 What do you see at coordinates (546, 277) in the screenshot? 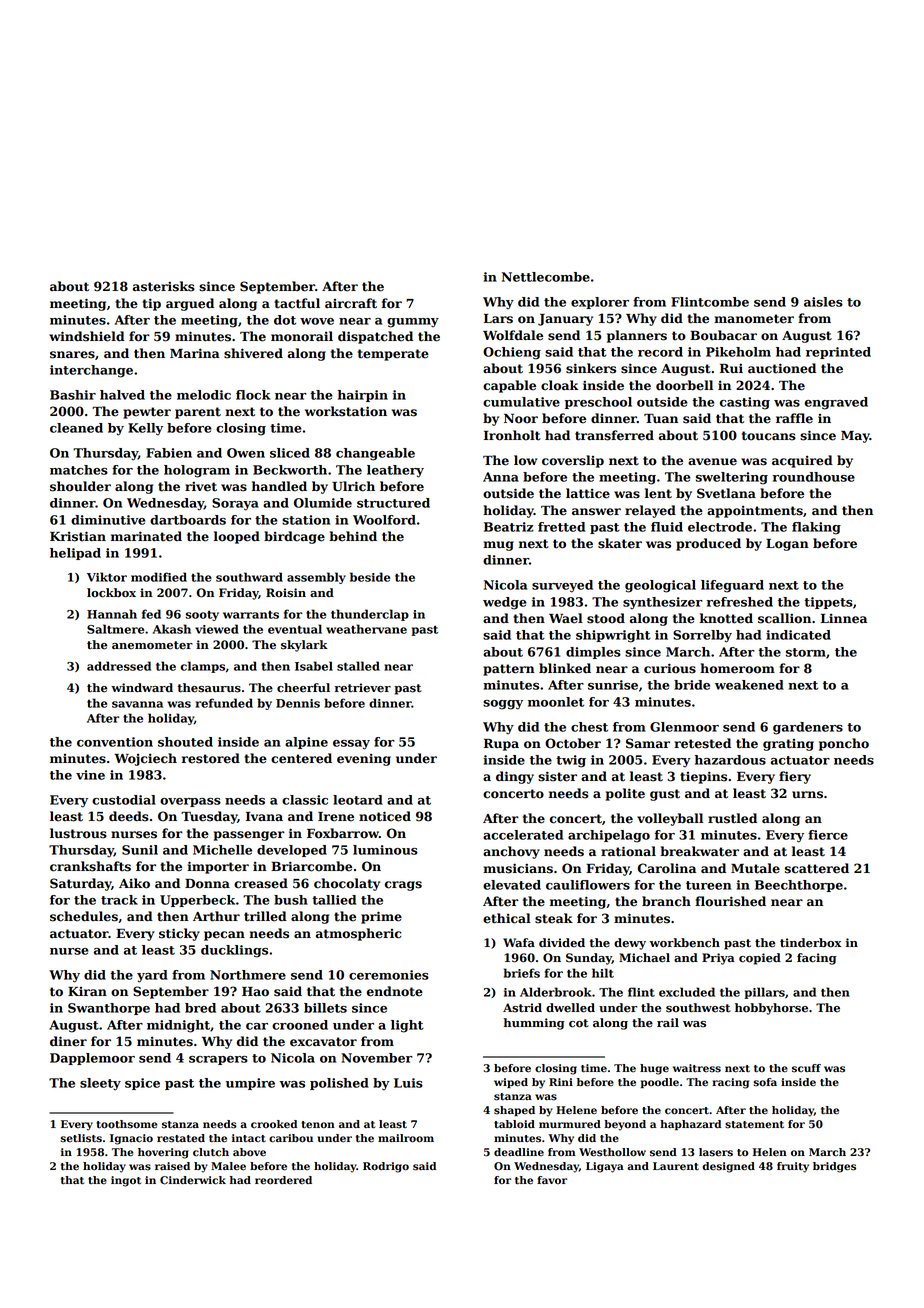
I see `Nettlecombe` at bounding box center [546, 277].
